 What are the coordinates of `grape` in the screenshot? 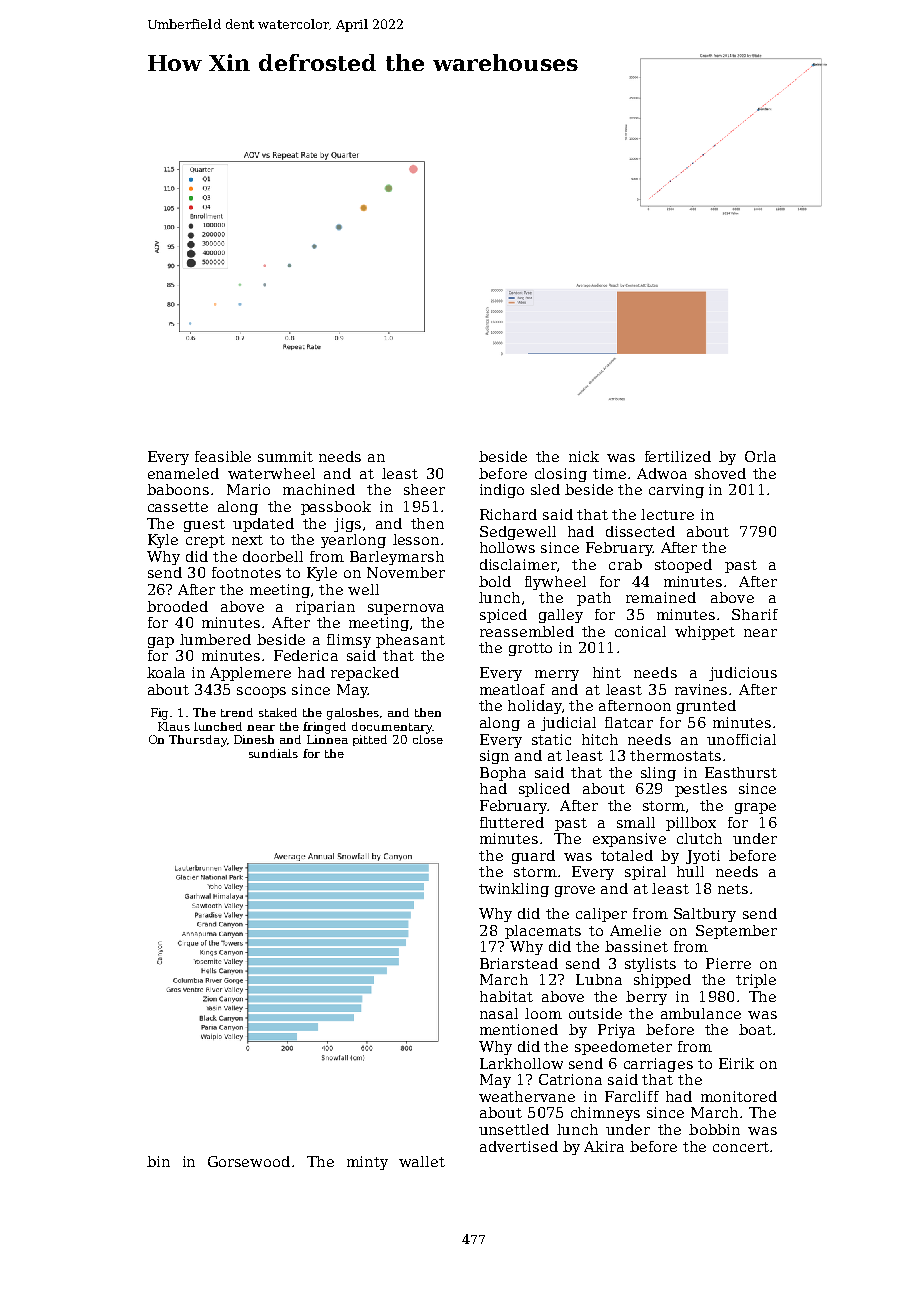 It's located at (755, 808).
